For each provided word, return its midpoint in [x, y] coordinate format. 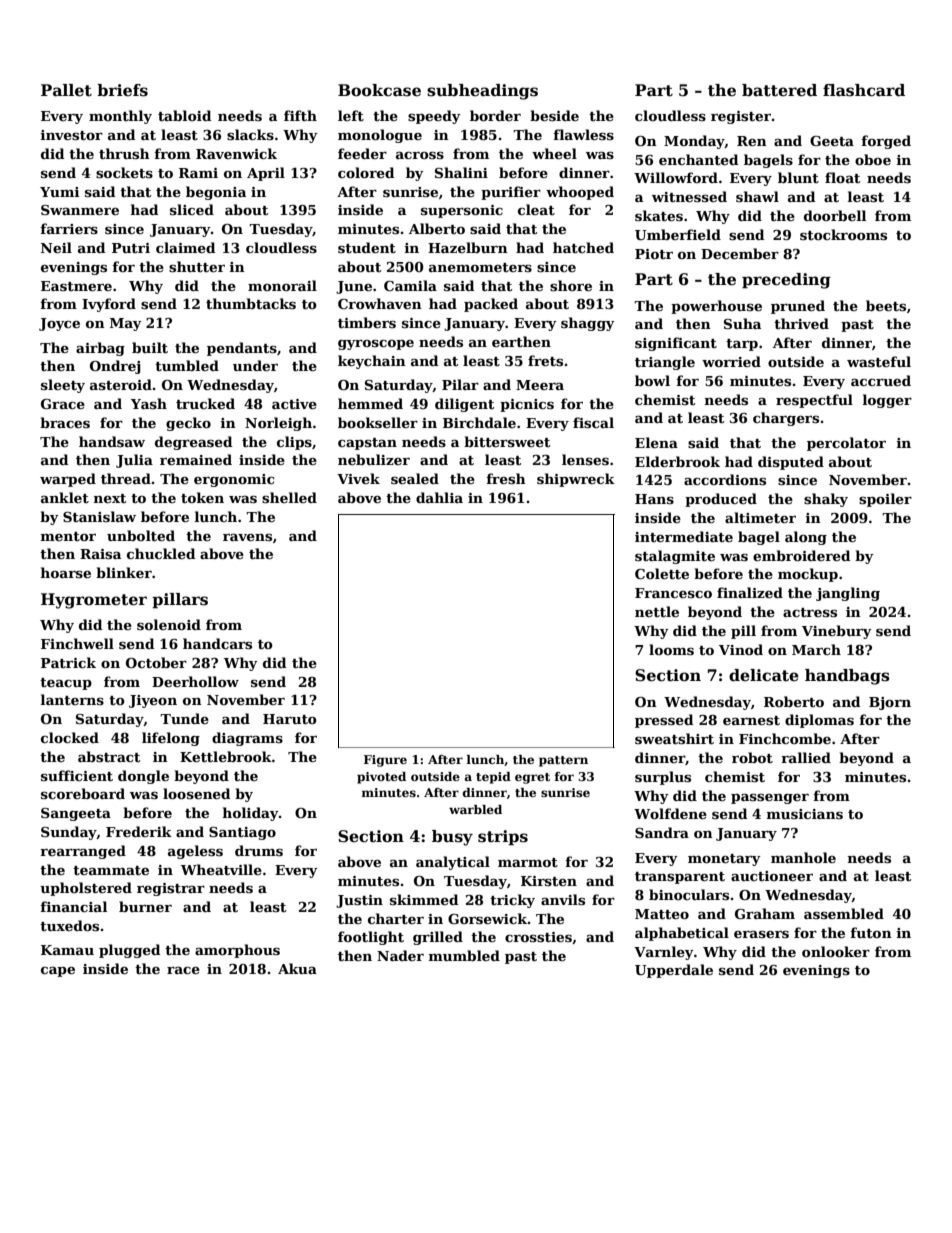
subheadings [482, 92]
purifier [511, 193]
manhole [803, 857]
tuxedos [69, 925]
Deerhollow [195, 681]
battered [779, 90]
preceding [786, 281]
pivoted [381, 778]
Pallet [66, 90]
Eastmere [76, 286]
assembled [844, 913]
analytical [453, 863]
